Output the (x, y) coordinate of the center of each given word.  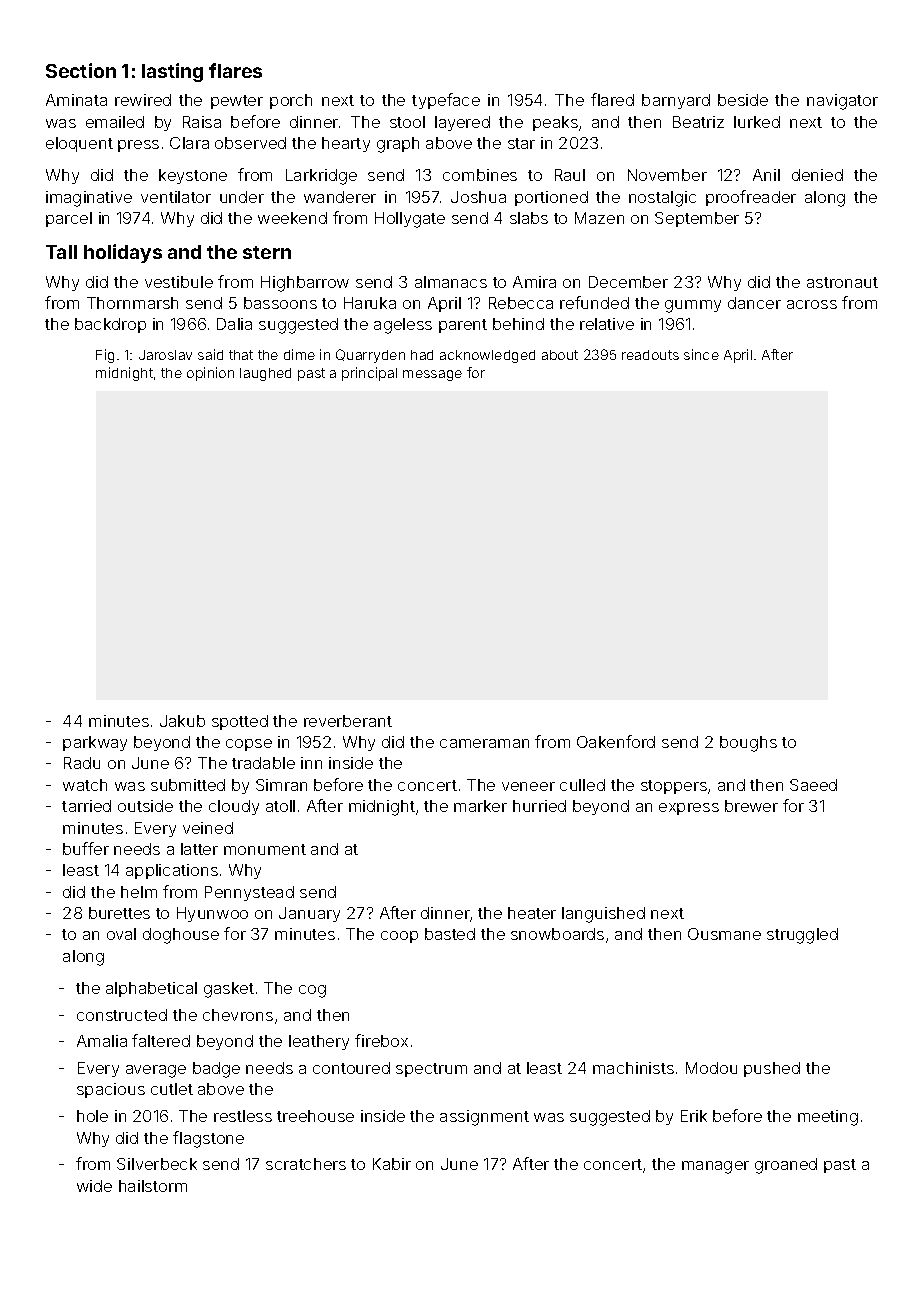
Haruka (370, 303)
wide (94, 1186)
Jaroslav (165, 355)
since (701, 354)
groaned (786, 1166)
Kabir (392, 1164)
